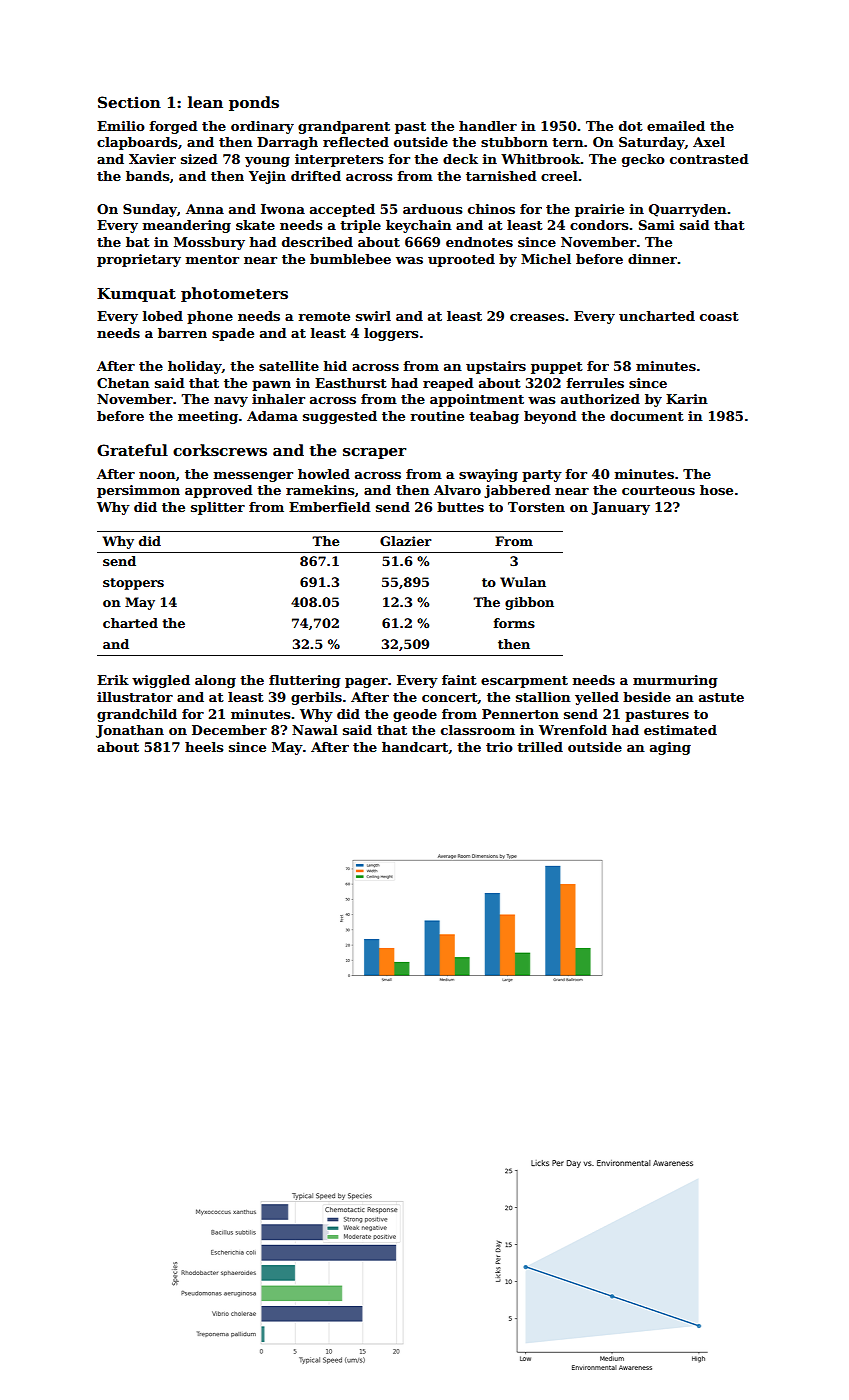  What do you see at coordinates (204, 747) in the screenshot?
I see `heels` at bounding box center [204, 747].
